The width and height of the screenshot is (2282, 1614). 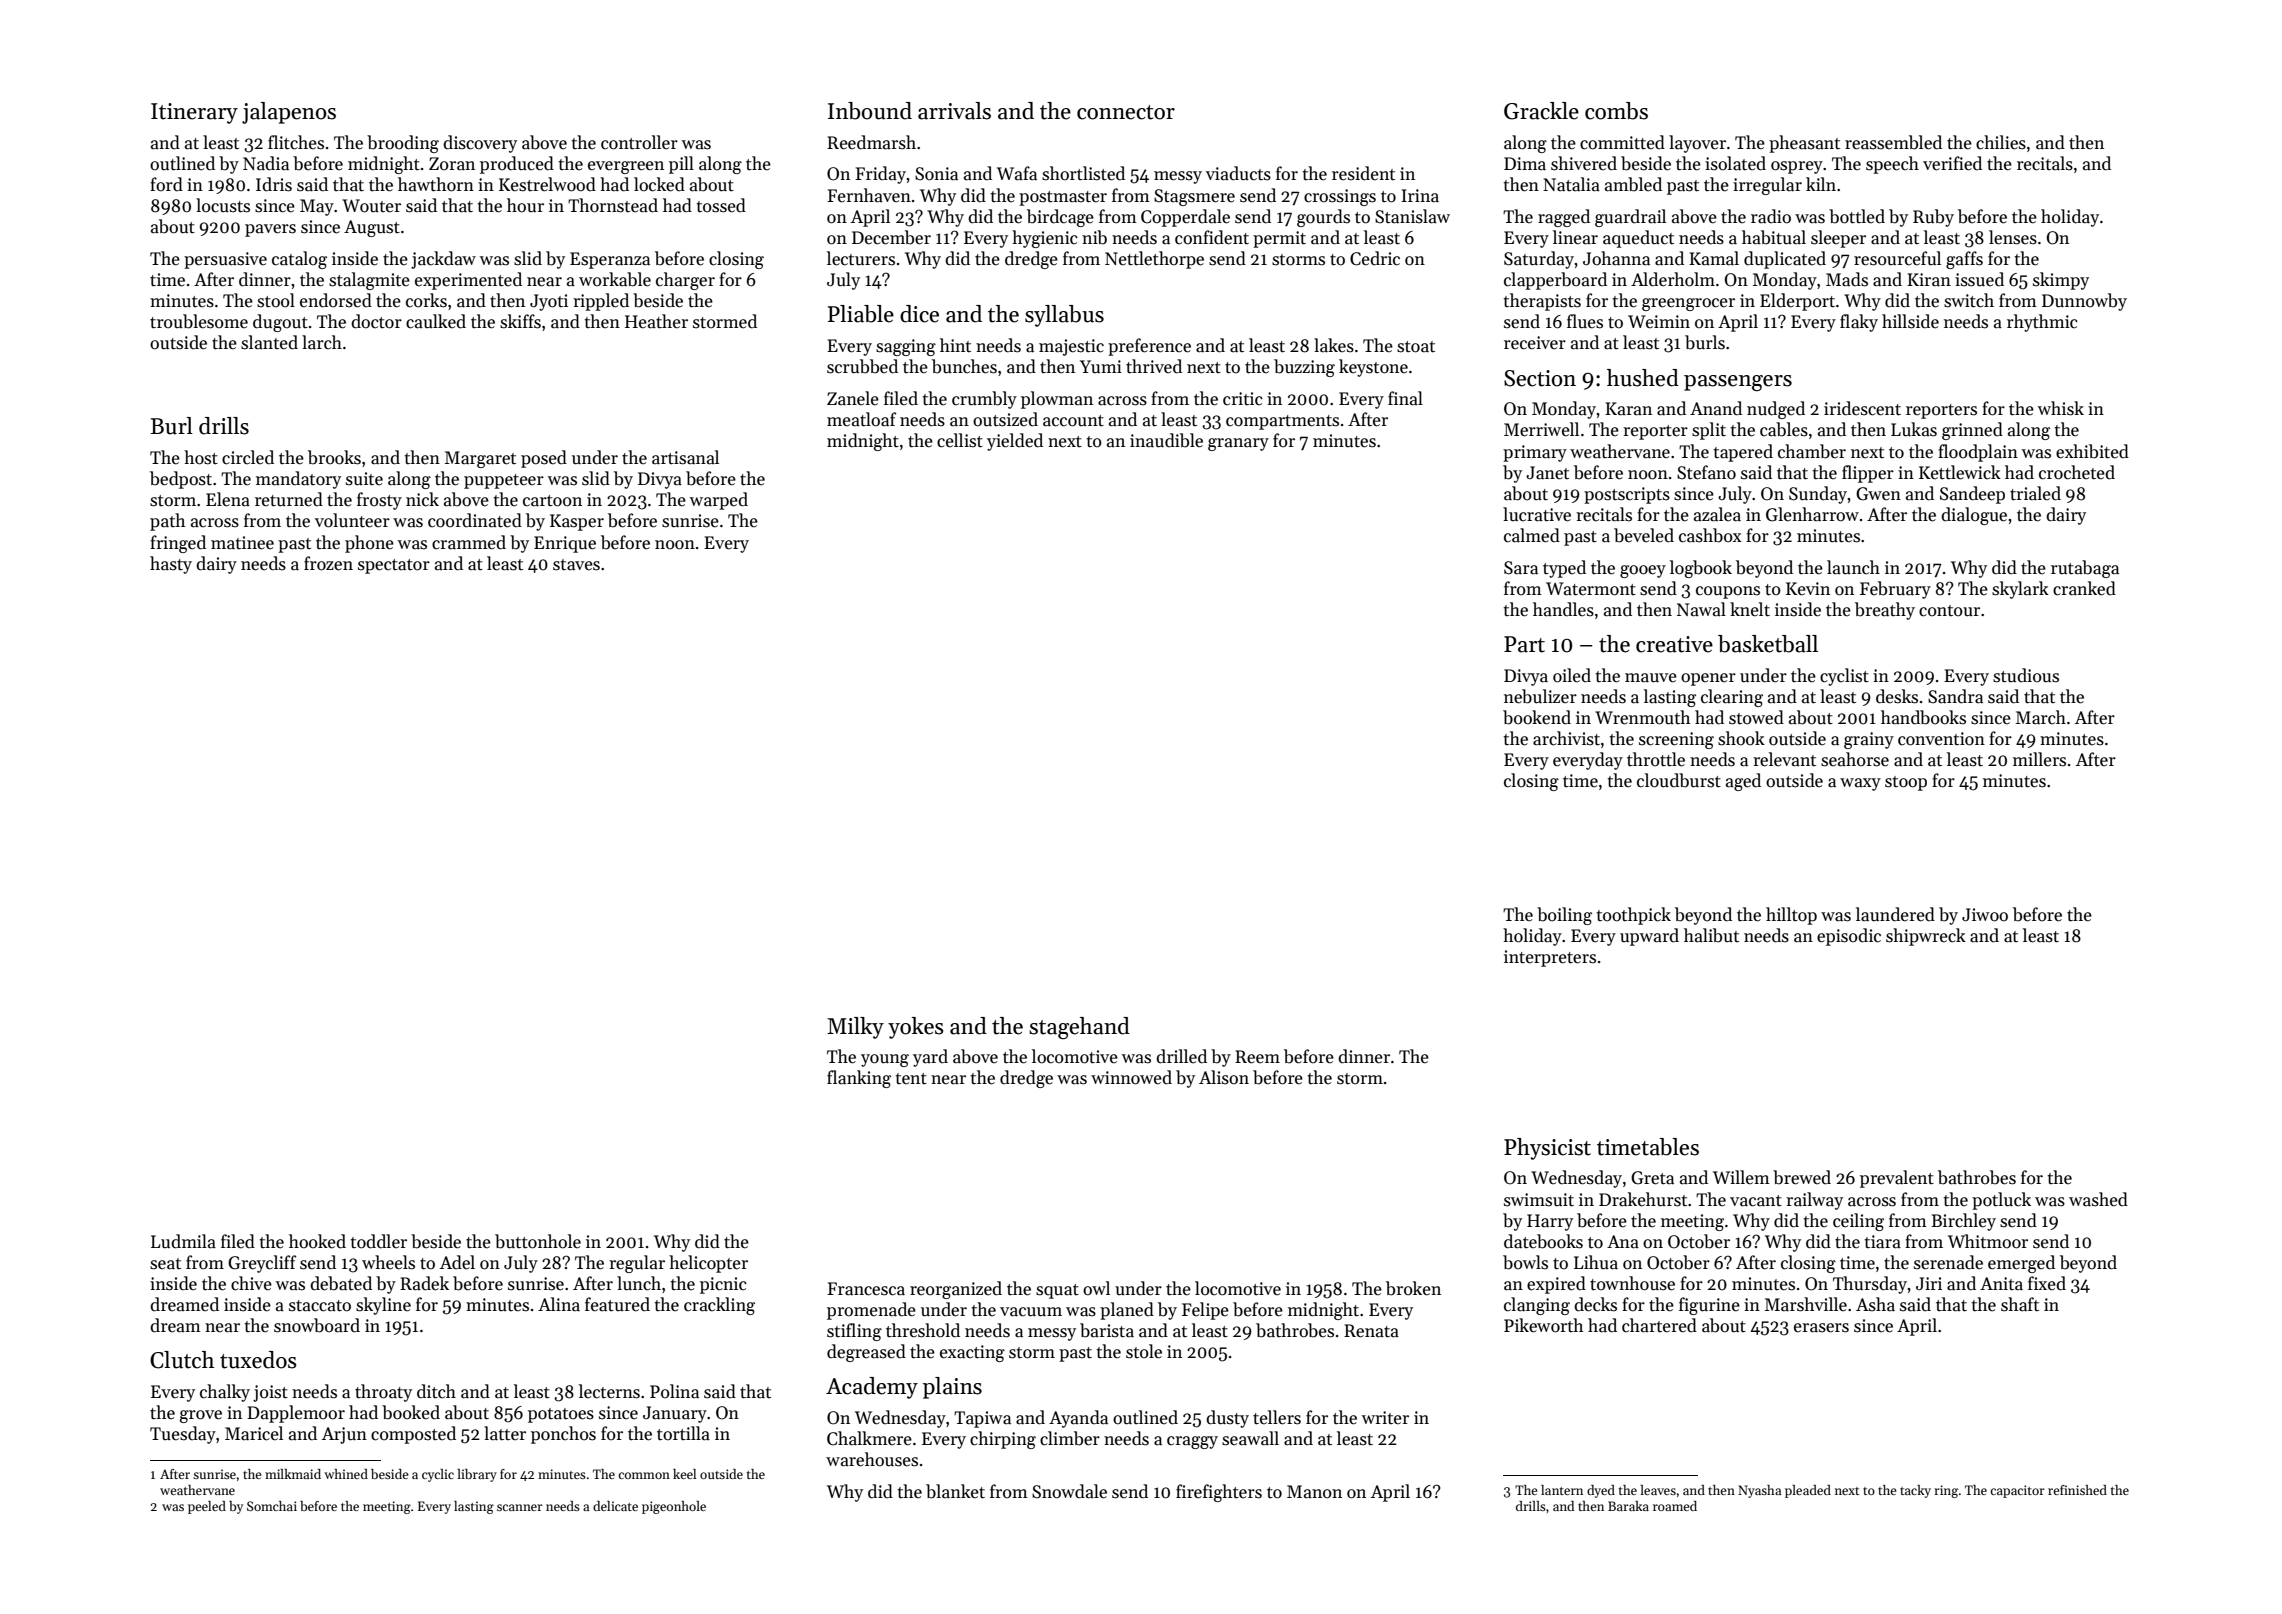 What do you see at coordinates (1363, 173) in the screenshot?
I see `resident` at bounding box center [1363, 173].
